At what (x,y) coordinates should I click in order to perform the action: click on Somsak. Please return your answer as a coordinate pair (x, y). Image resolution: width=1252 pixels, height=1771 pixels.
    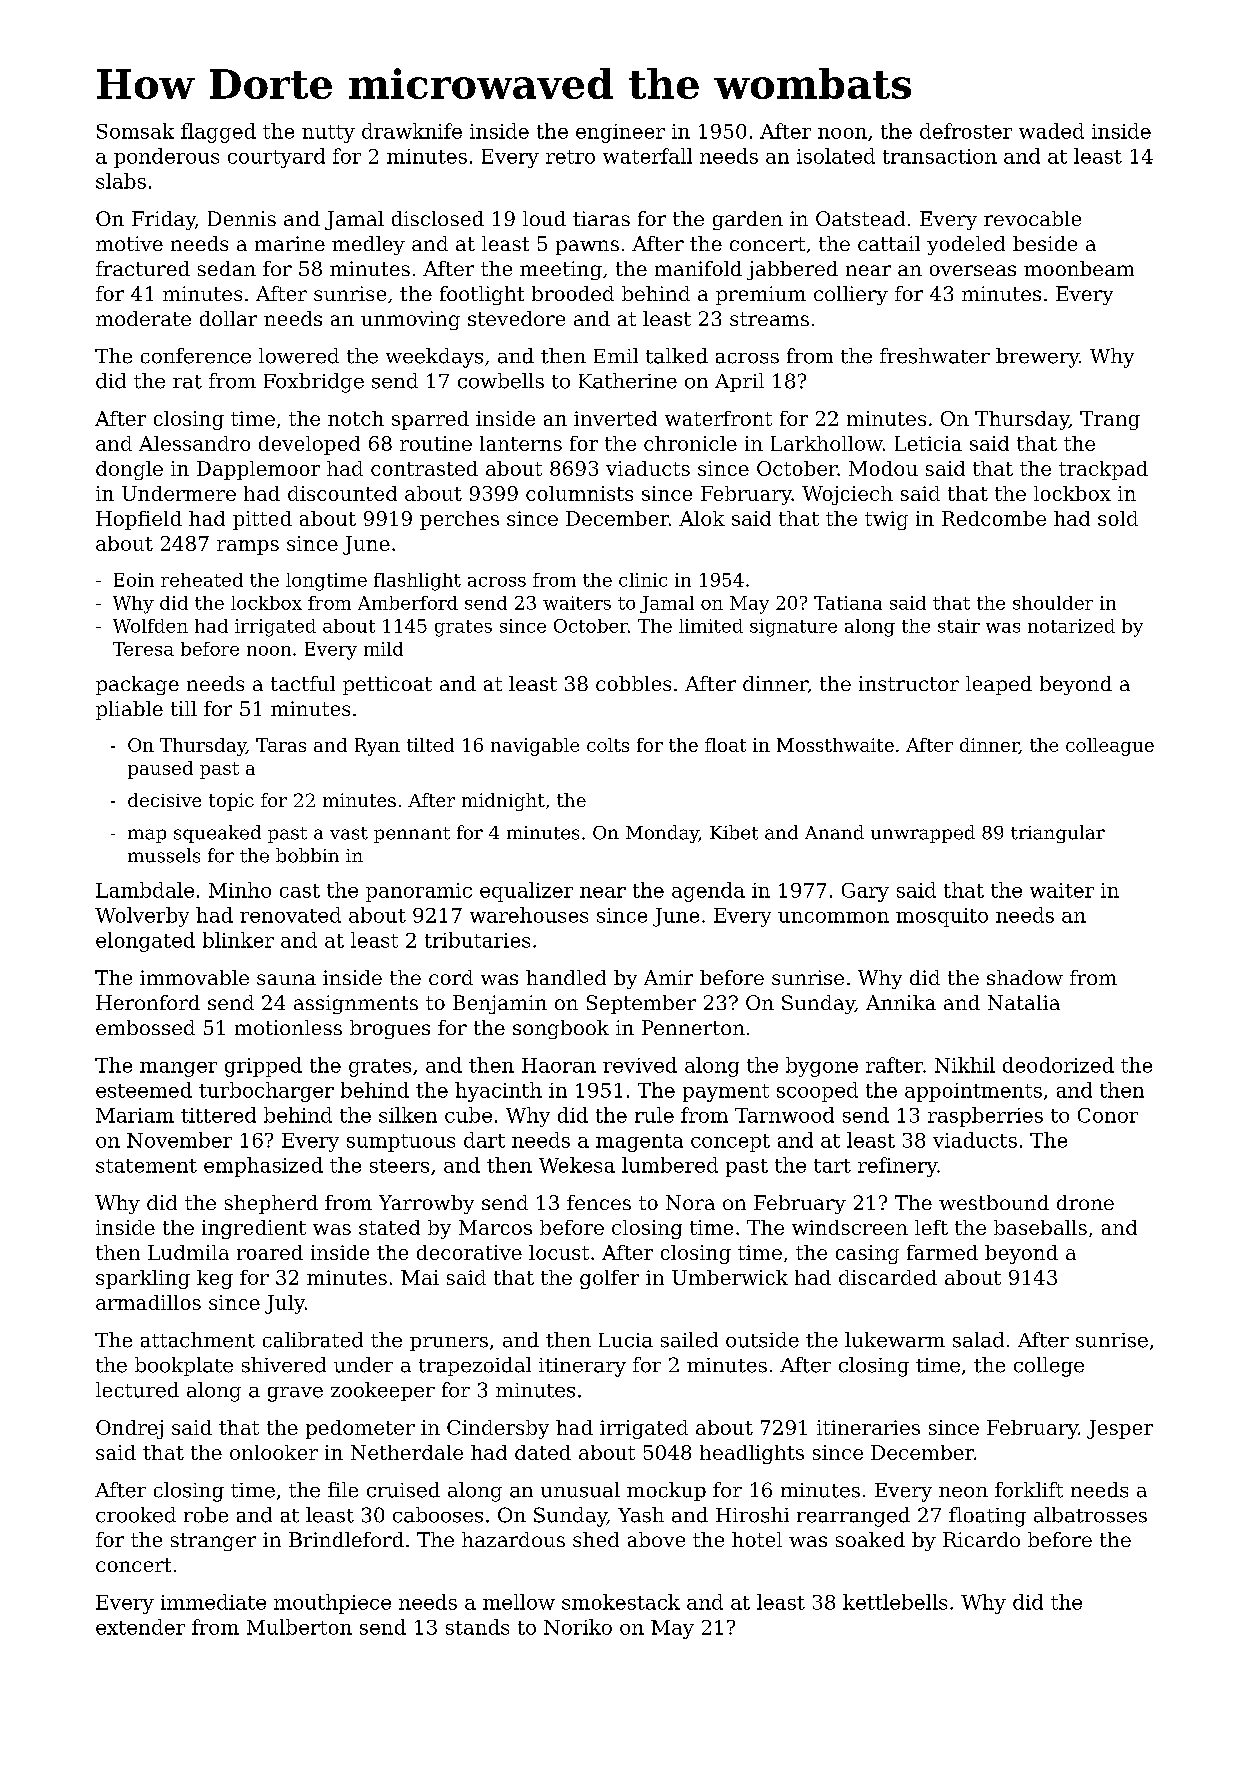
    Looking at the image, I should click on (135, 131).
